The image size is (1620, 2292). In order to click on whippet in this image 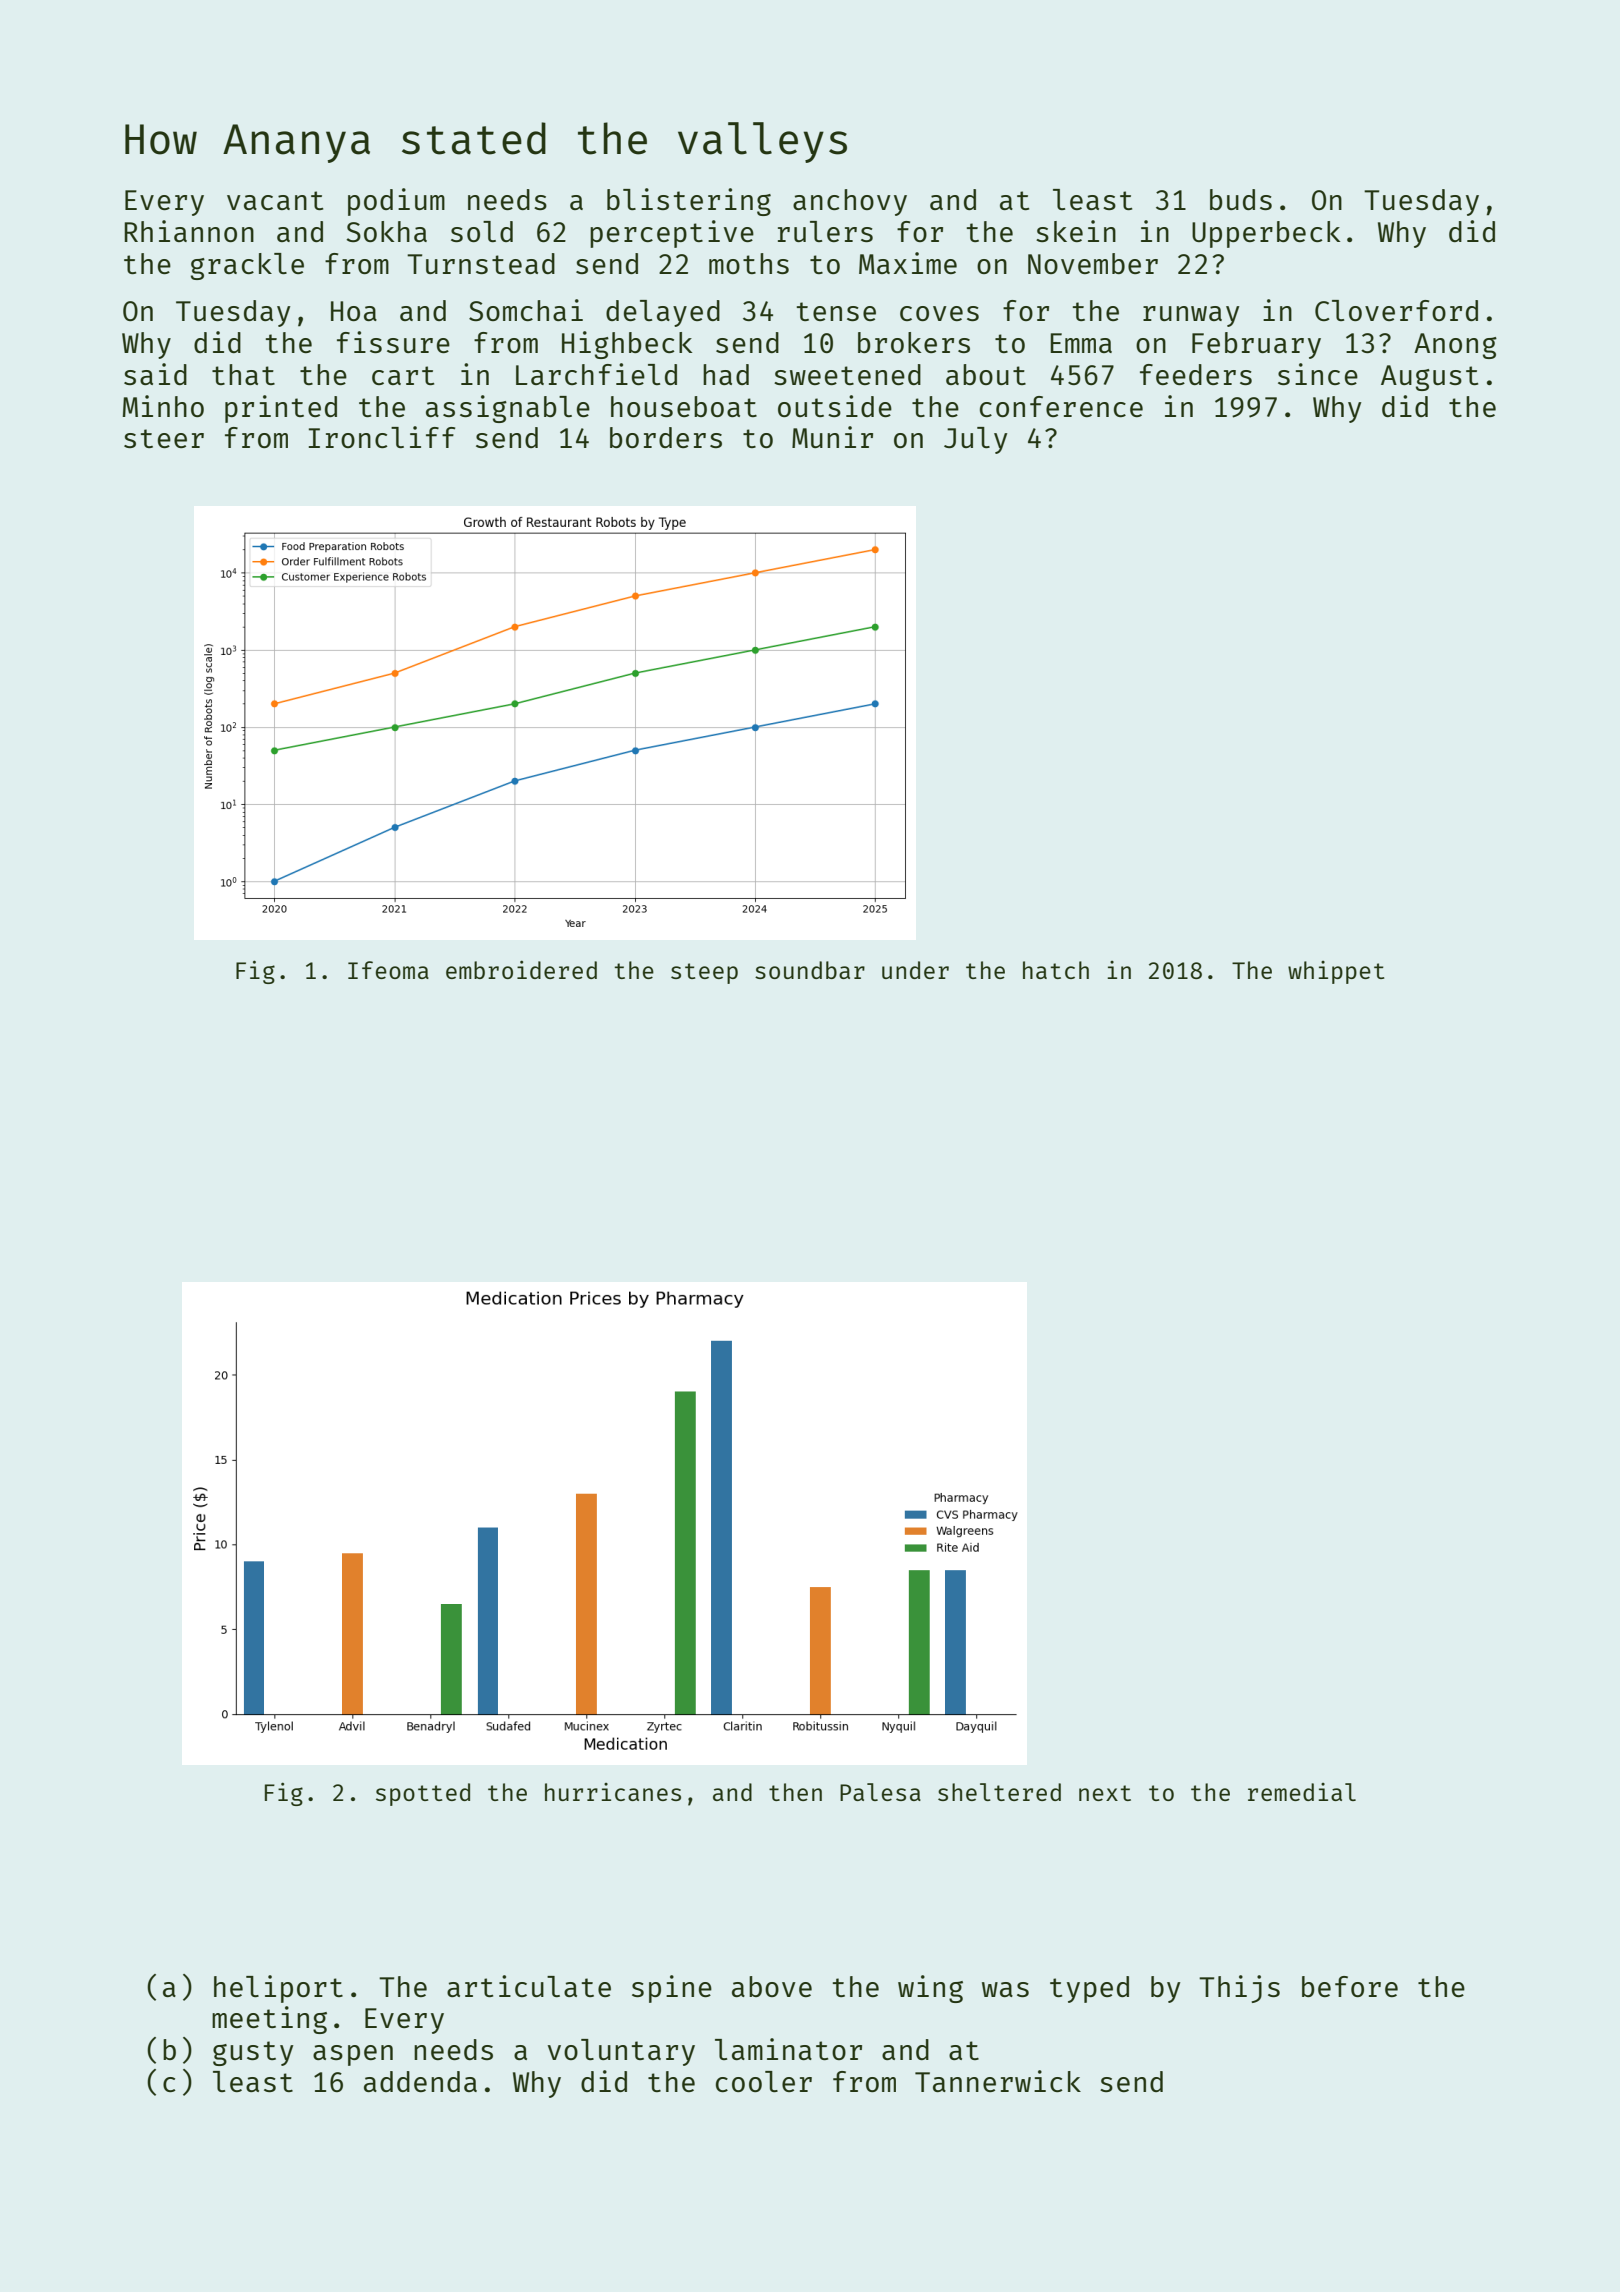, I will do `click(1336, 972)`.
